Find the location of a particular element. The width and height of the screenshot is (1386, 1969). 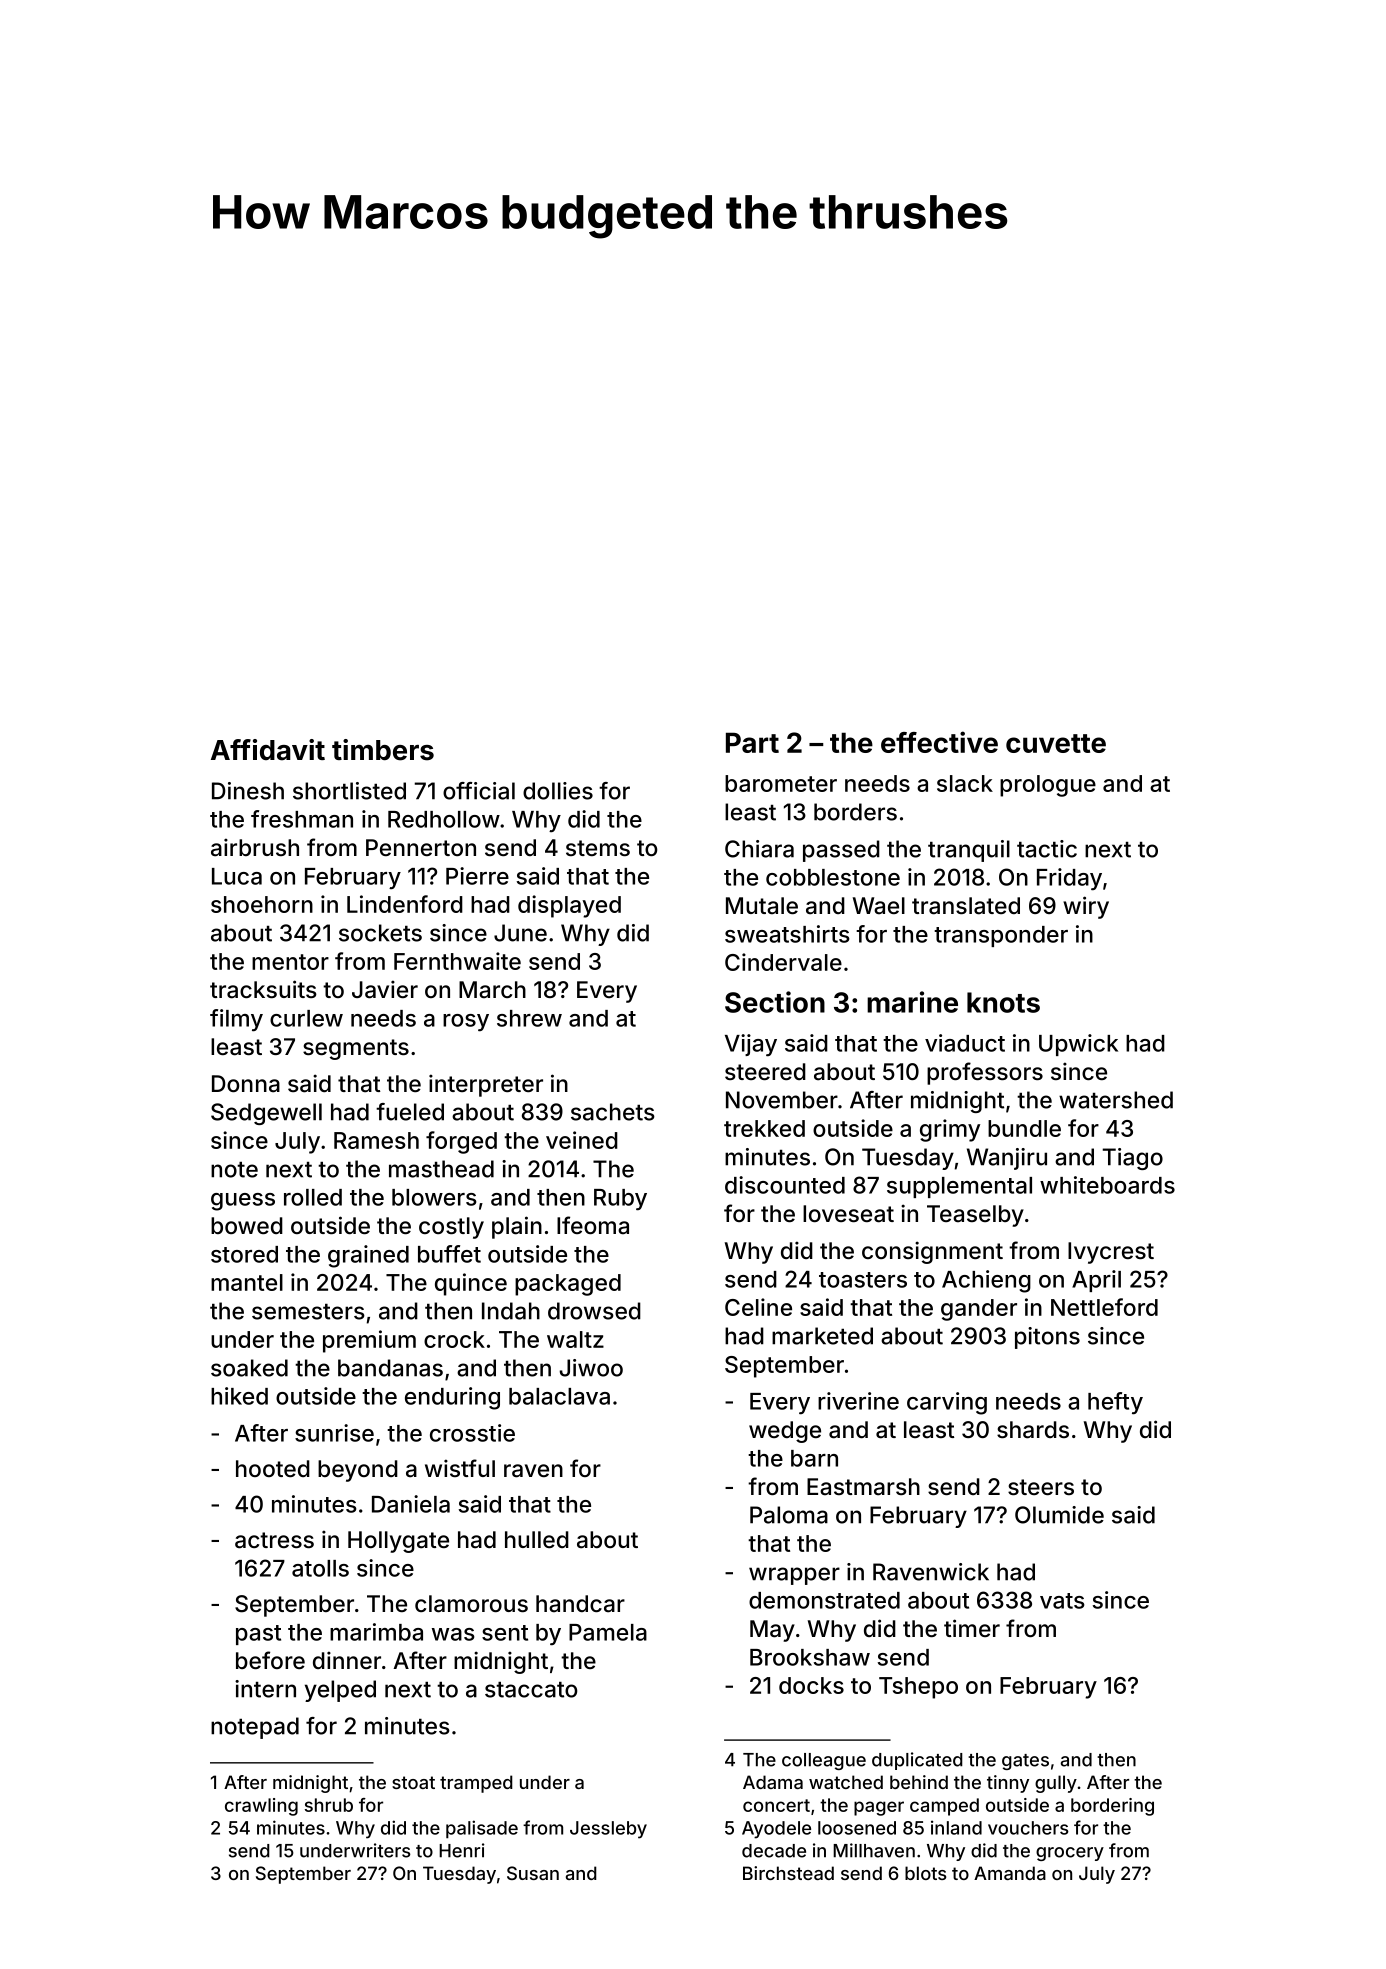

Dinesh is located at coordinates (248, 791).
